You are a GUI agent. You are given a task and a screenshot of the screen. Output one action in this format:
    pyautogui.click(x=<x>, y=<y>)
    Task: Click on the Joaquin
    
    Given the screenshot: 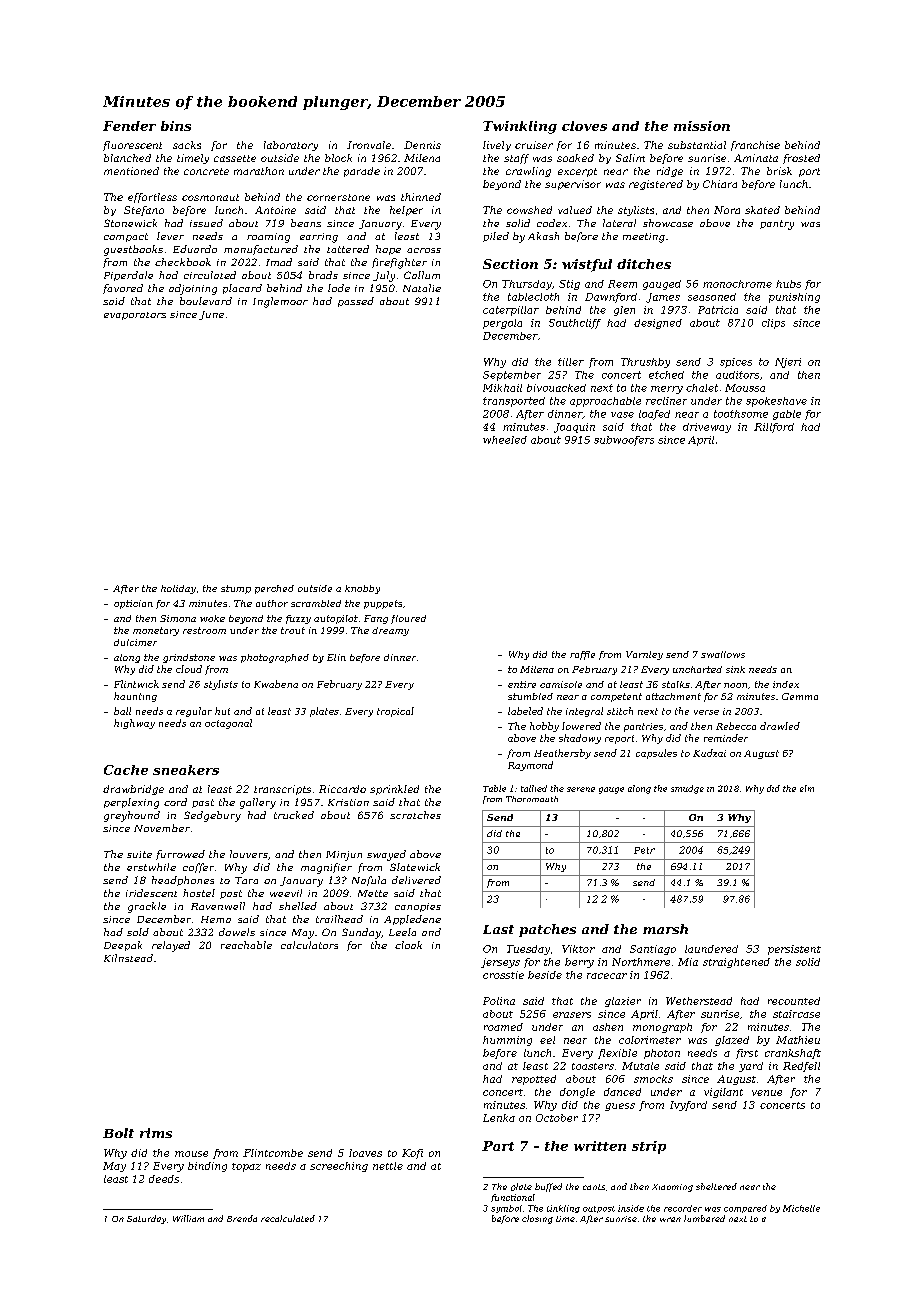 What is the action you would take?
    pyautogui.click(x=574, y=428)
